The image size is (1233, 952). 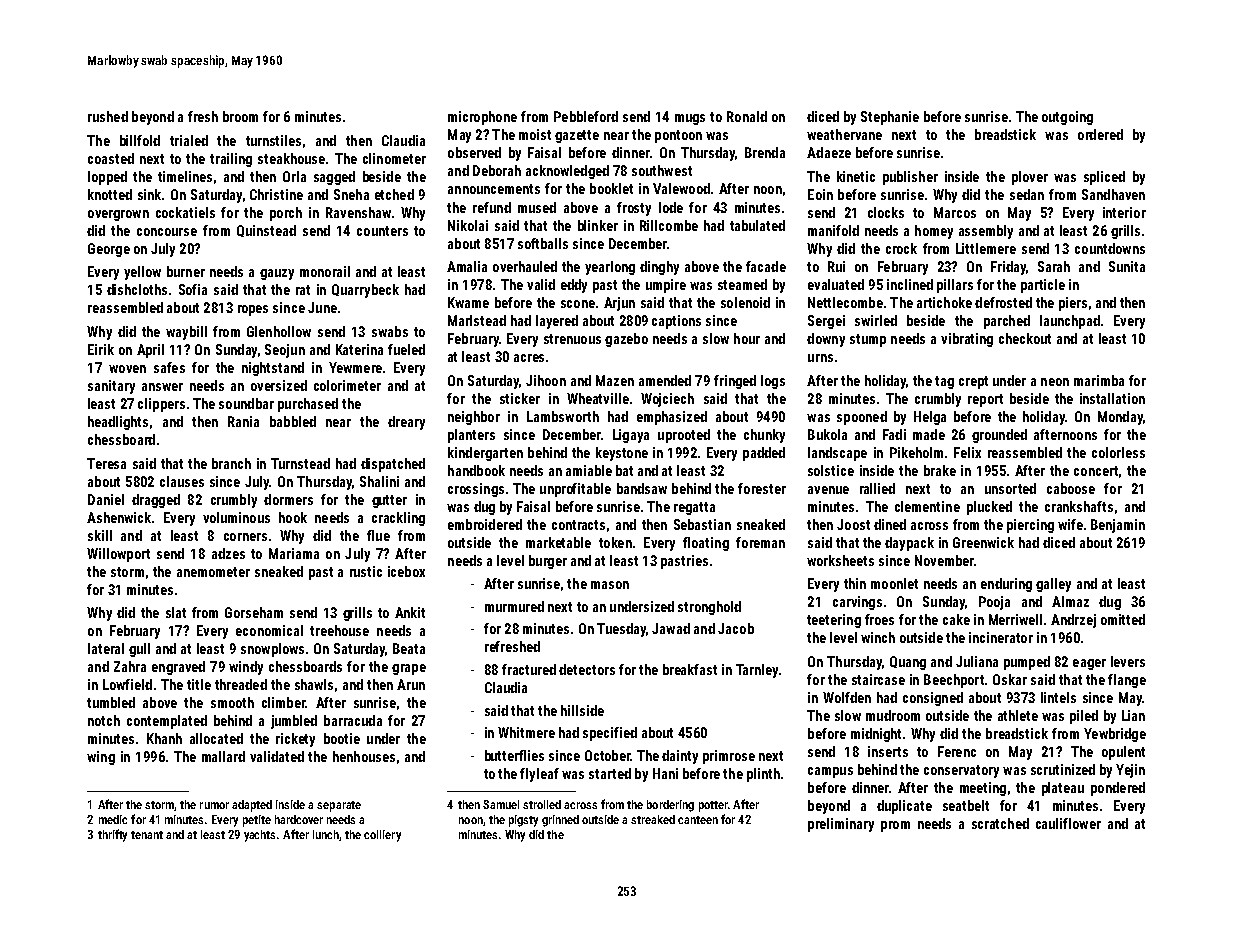 What do you see at coordinates (185, 176) in the image?
I see `timelines` at bounding box center [185, 176].
